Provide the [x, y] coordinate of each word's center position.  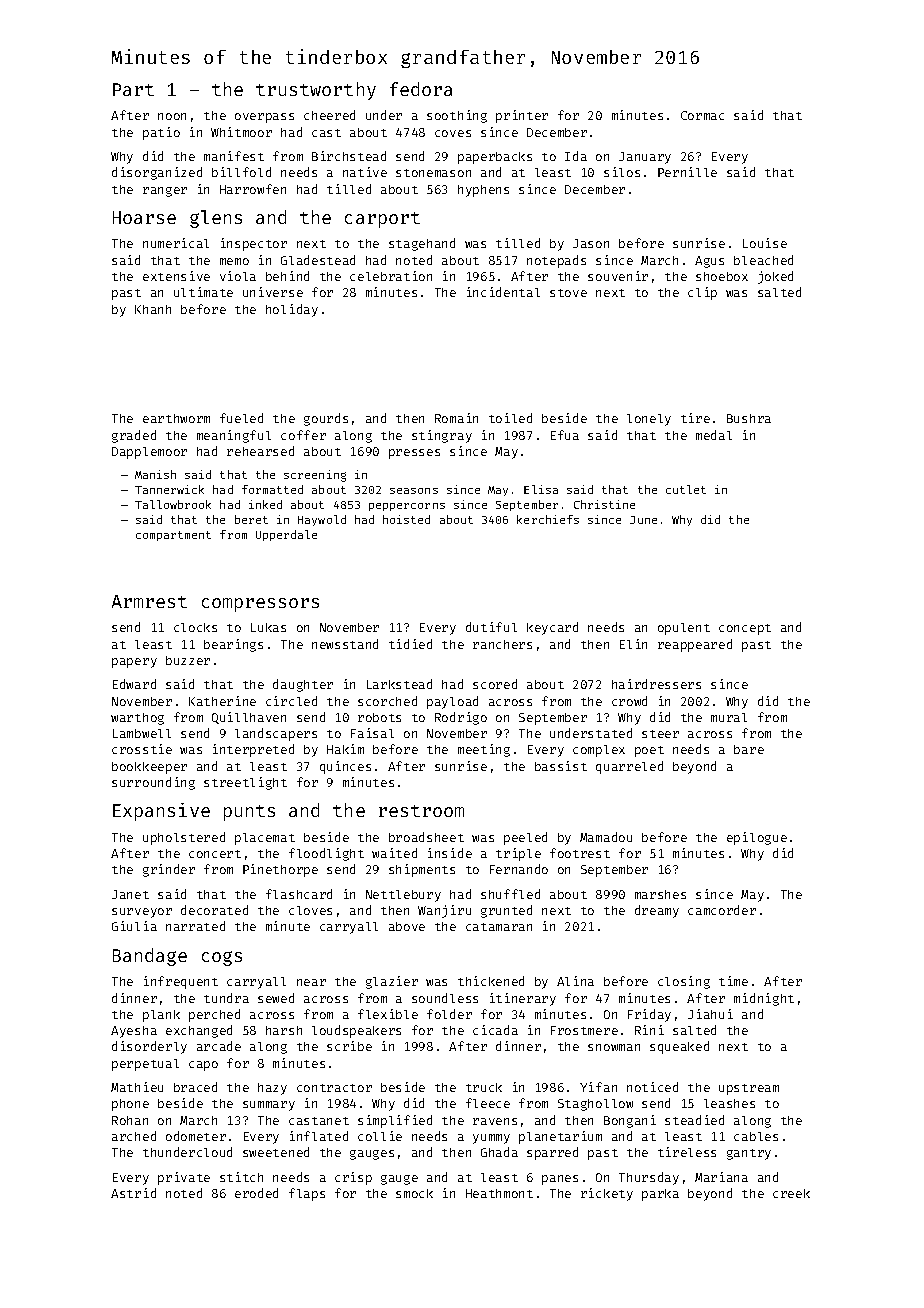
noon [172, 116]
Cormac [702, 115]
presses [414, 454]
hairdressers [656, 684]
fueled [241, 418]
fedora [421, 89]
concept [745, 629]
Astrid [133, 1193]
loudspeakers [356, 1031]
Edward [134, 684]
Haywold [322, 520]
